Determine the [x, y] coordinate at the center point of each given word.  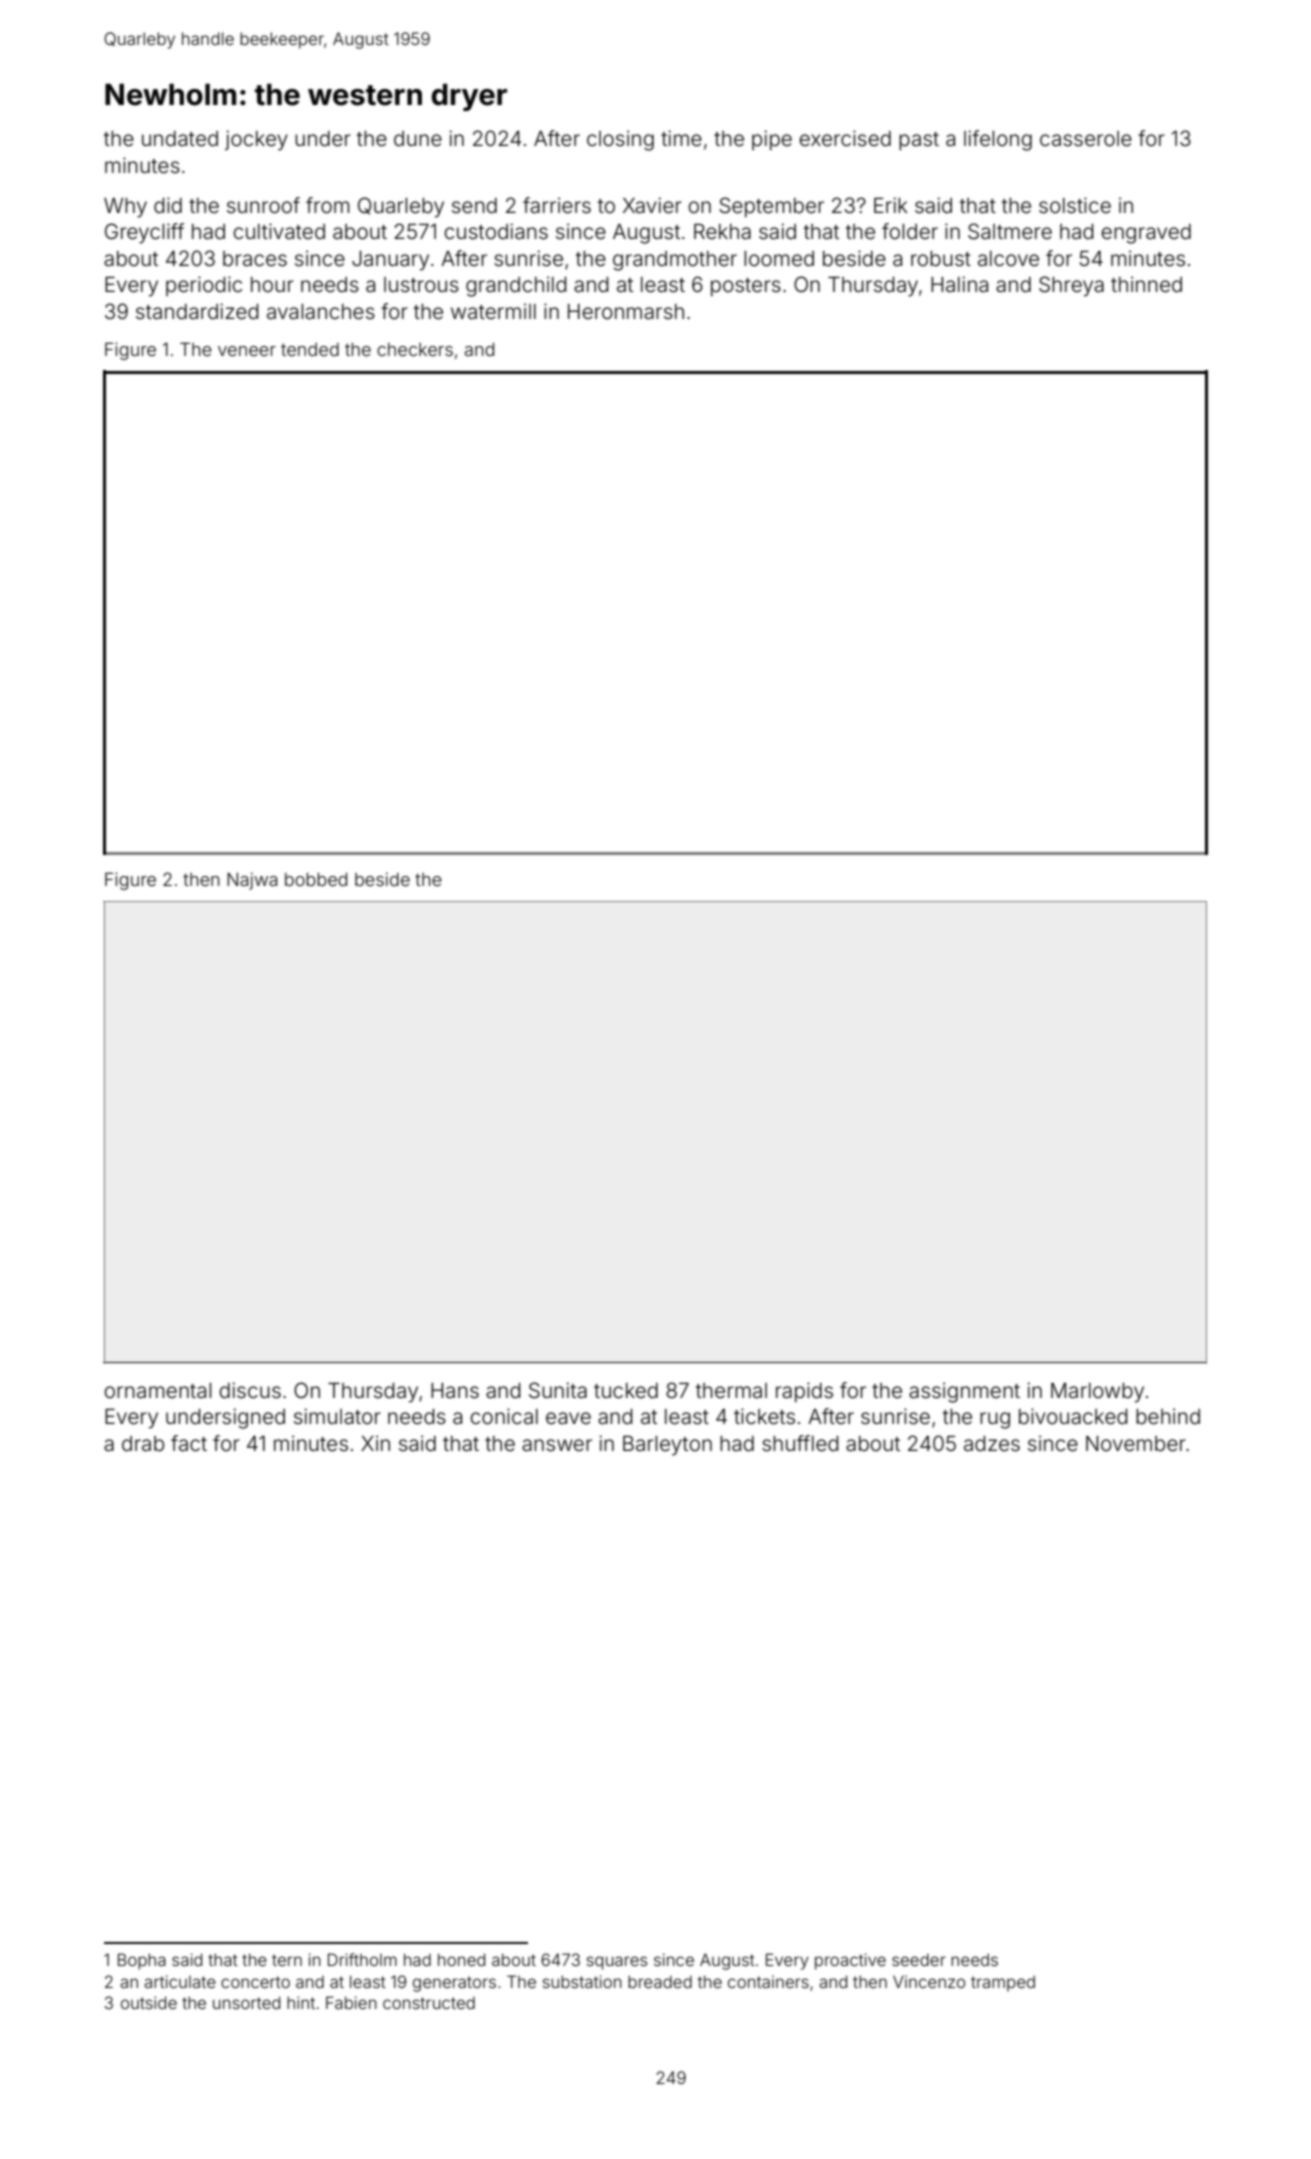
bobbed [316, 879]
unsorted [246, 2002]
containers [768, 1981]
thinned [1146, 284]
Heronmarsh [626, 311]
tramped [1003, 1983]
